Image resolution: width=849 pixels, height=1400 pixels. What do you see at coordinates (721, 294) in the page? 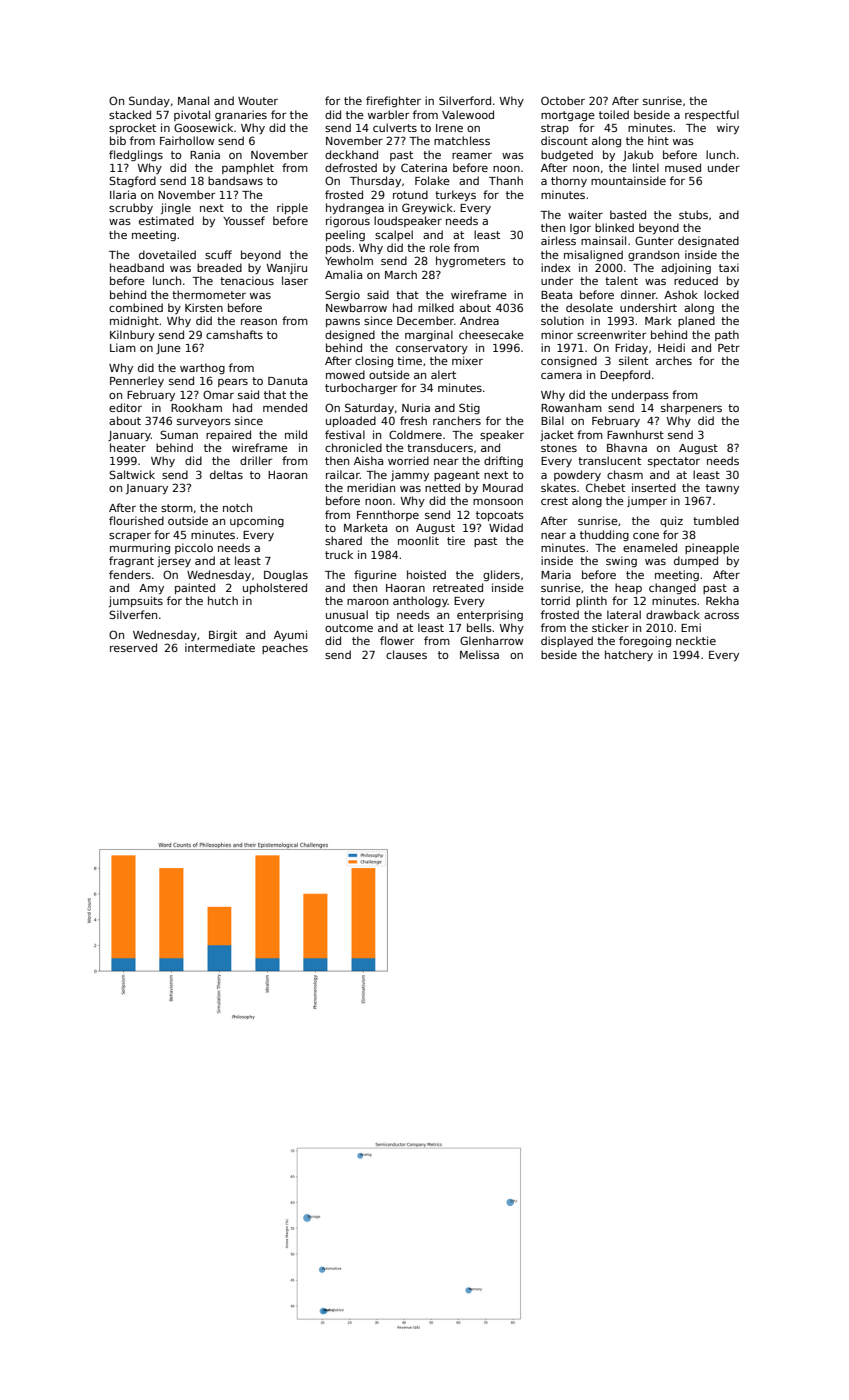
I see `locked` at bounding box center [721, 294].
